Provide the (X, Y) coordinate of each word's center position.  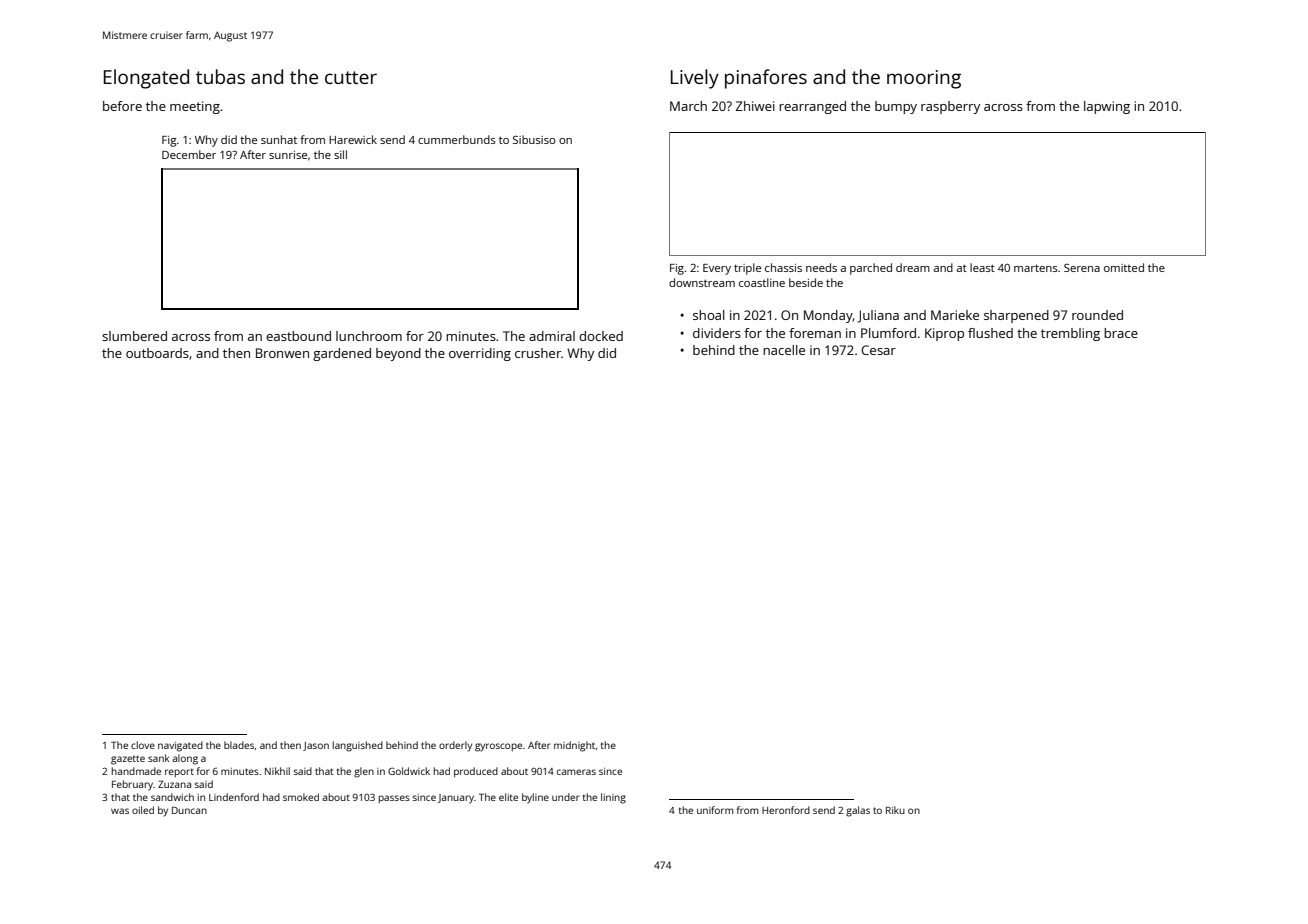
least (982, 267)
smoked (301, 797)
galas (858, 811)
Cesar (878, 350)
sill (340, 154)
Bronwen (282, 353)
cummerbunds (457, 139)
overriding (480, 354)
